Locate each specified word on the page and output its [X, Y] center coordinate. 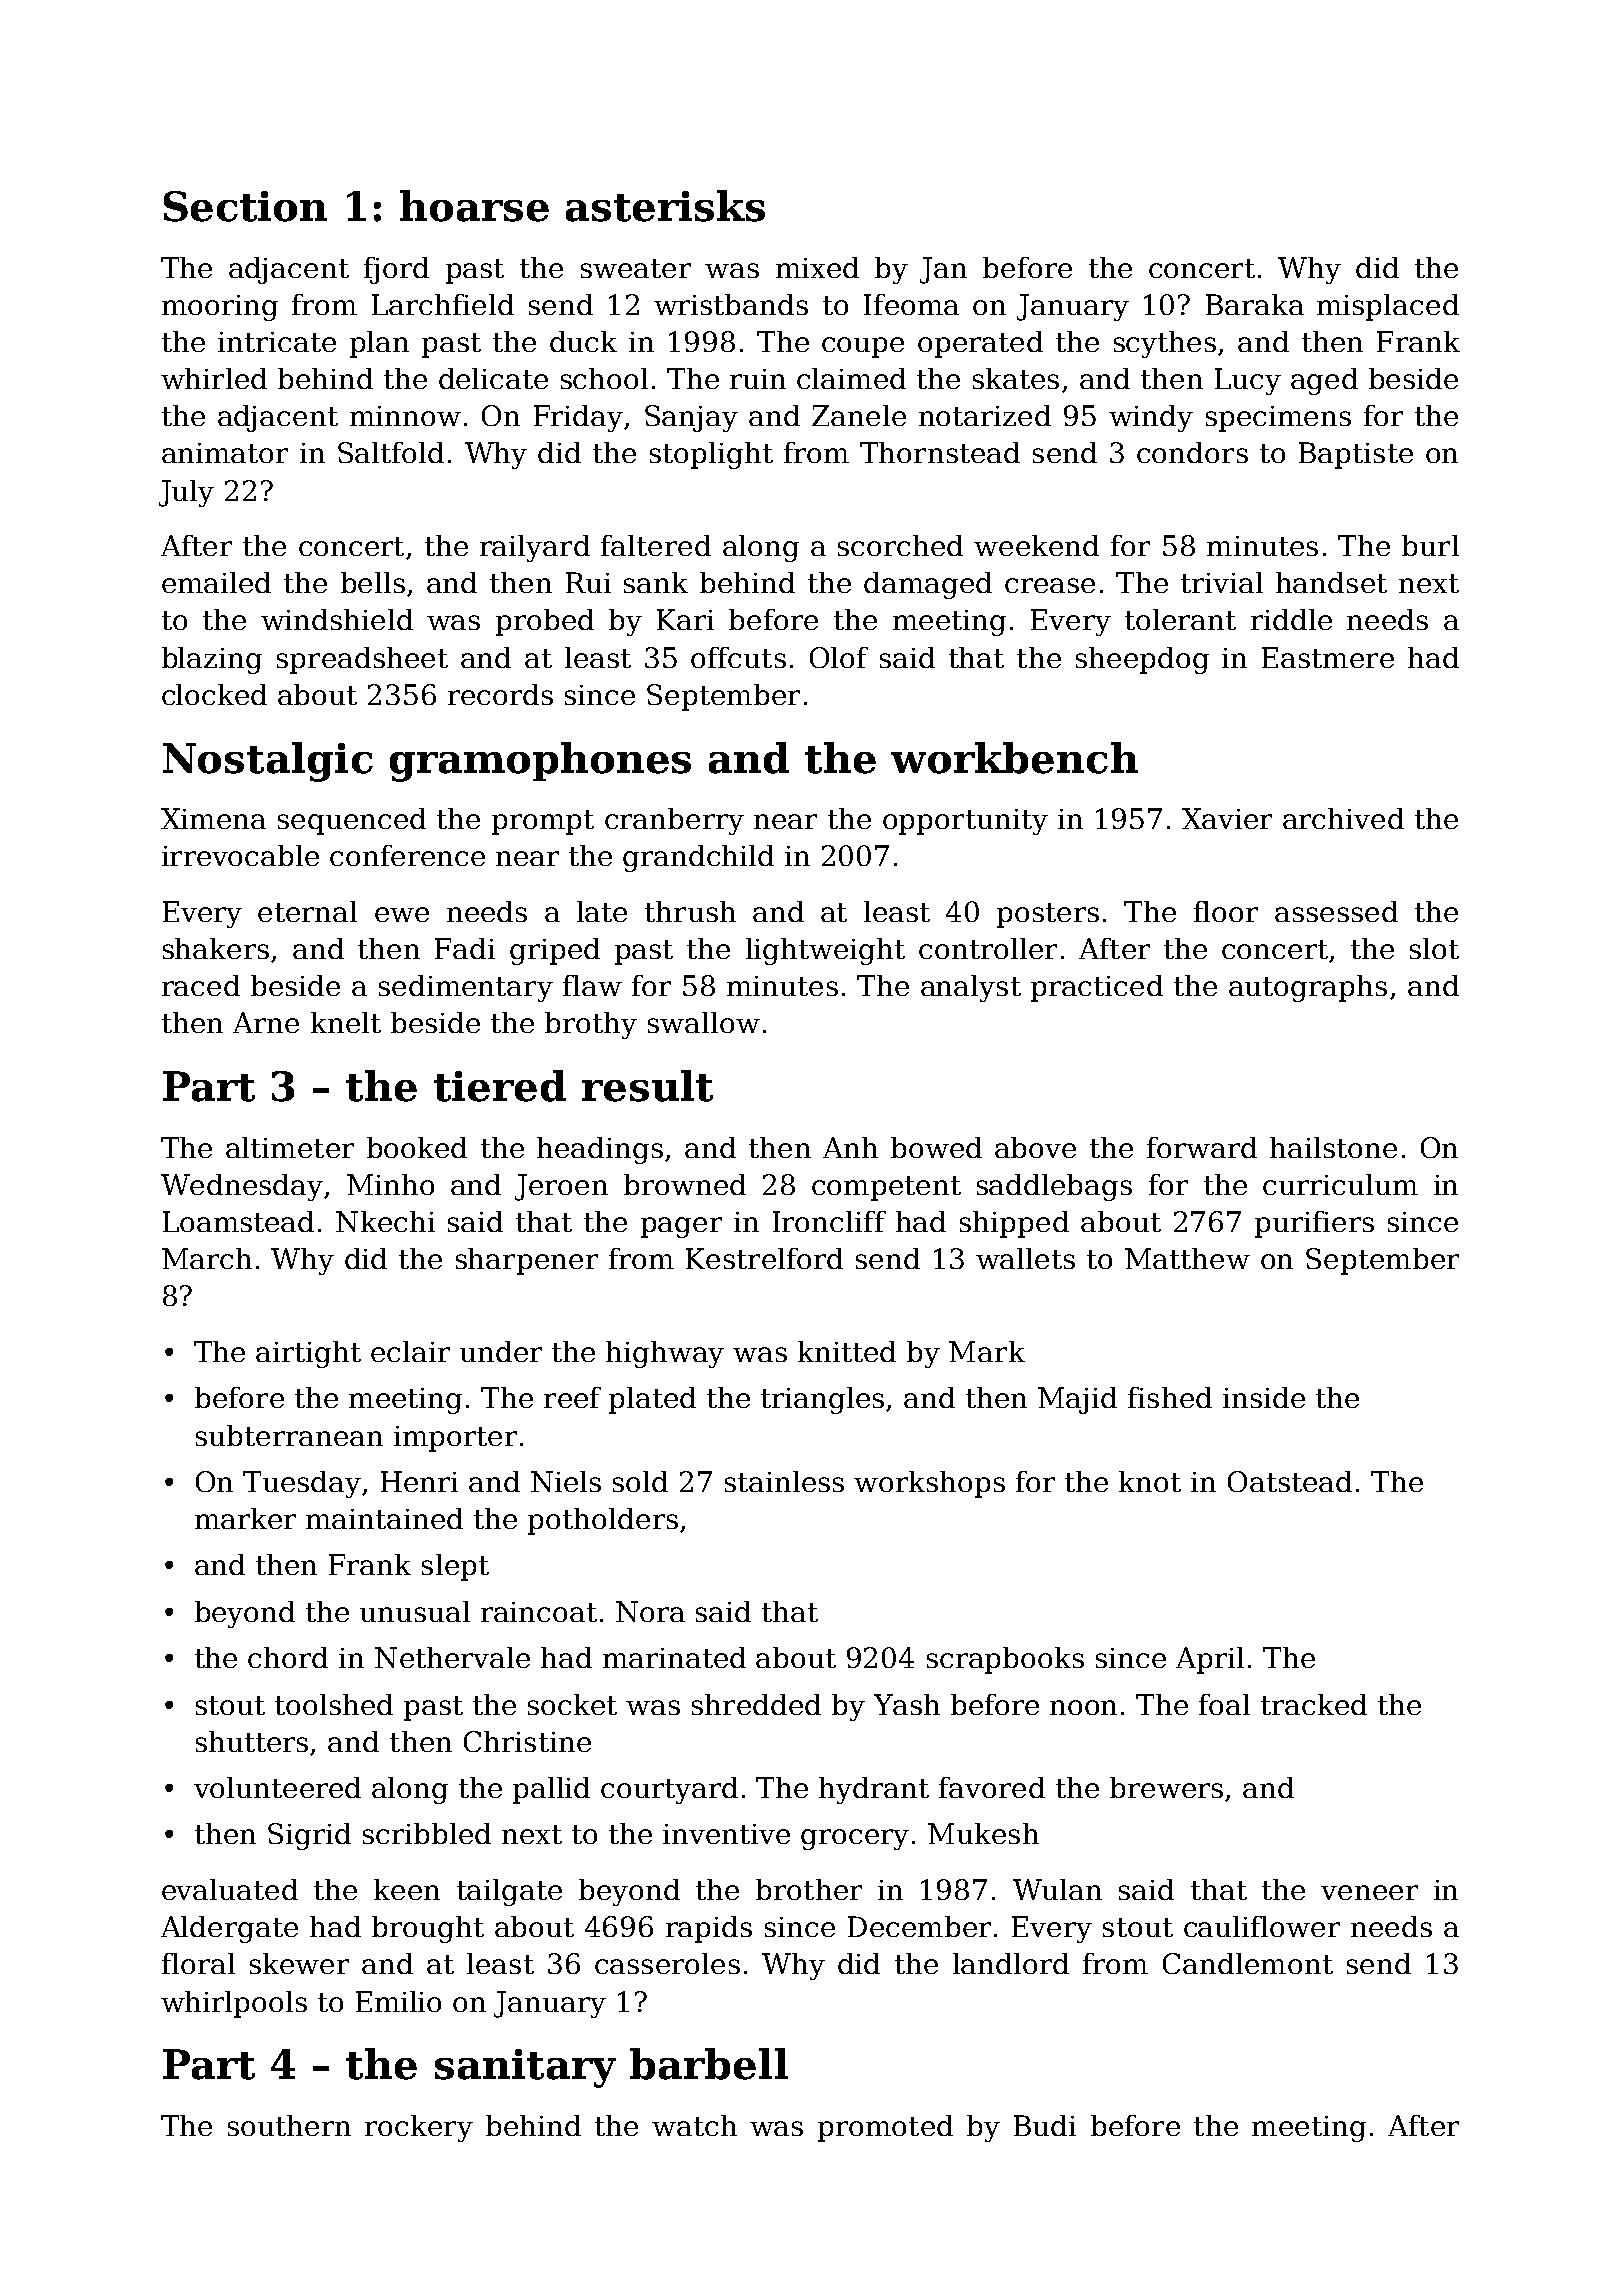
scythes [1165, 344]
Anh [850, 1147]
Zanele [859, 415]
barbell [709, 2064]
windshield [337, 619]
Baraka [1255, 304]
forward [1202, 1147]
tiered [500, 1086]
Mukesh [983, 1833]
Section [245, 206]
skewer [299, 1963]
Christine [527, 1741]
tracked [1314, 1704]
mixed [817, 267]
